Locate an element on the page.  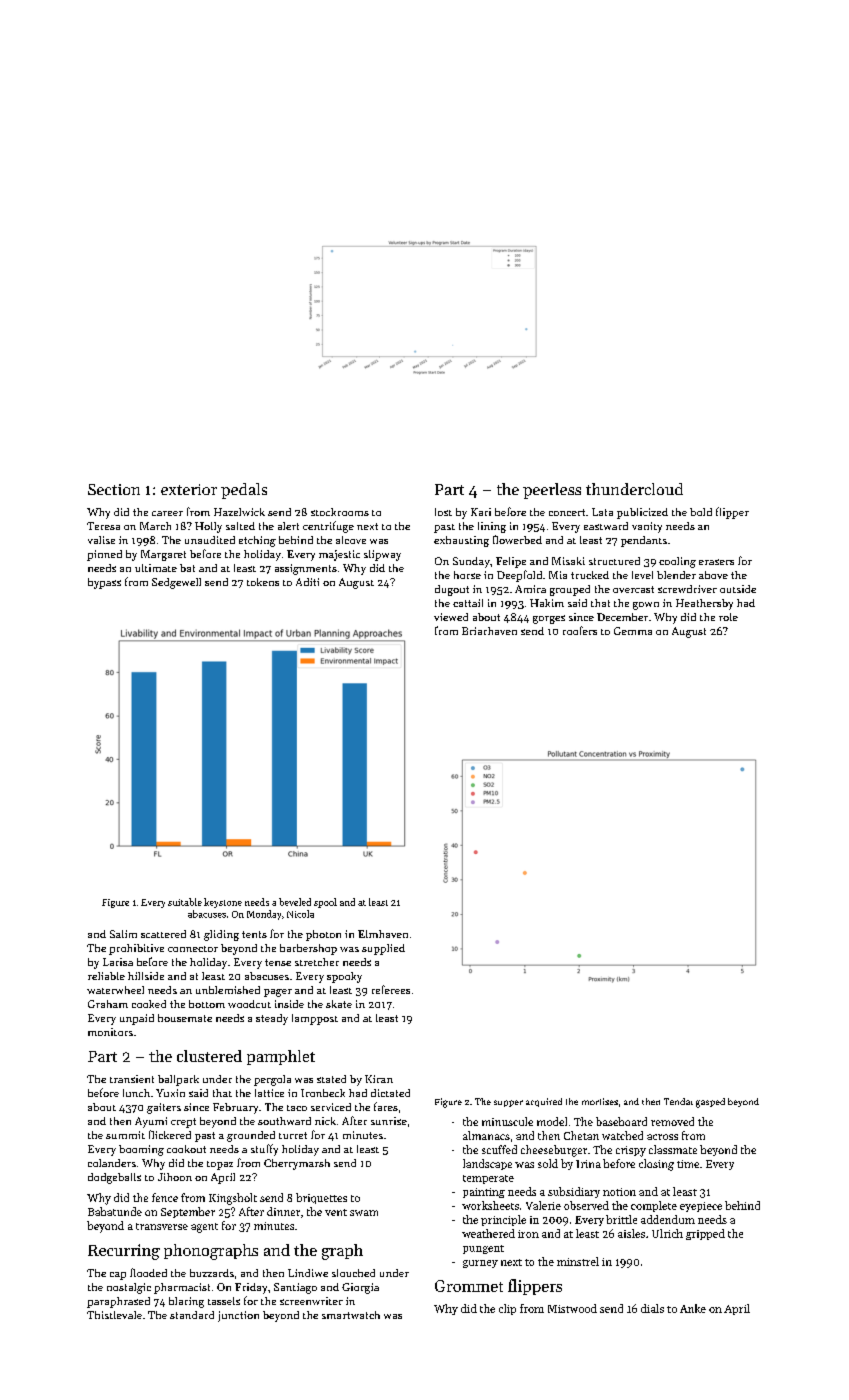
Thistlevale is located at coordinates (114, 1315).
